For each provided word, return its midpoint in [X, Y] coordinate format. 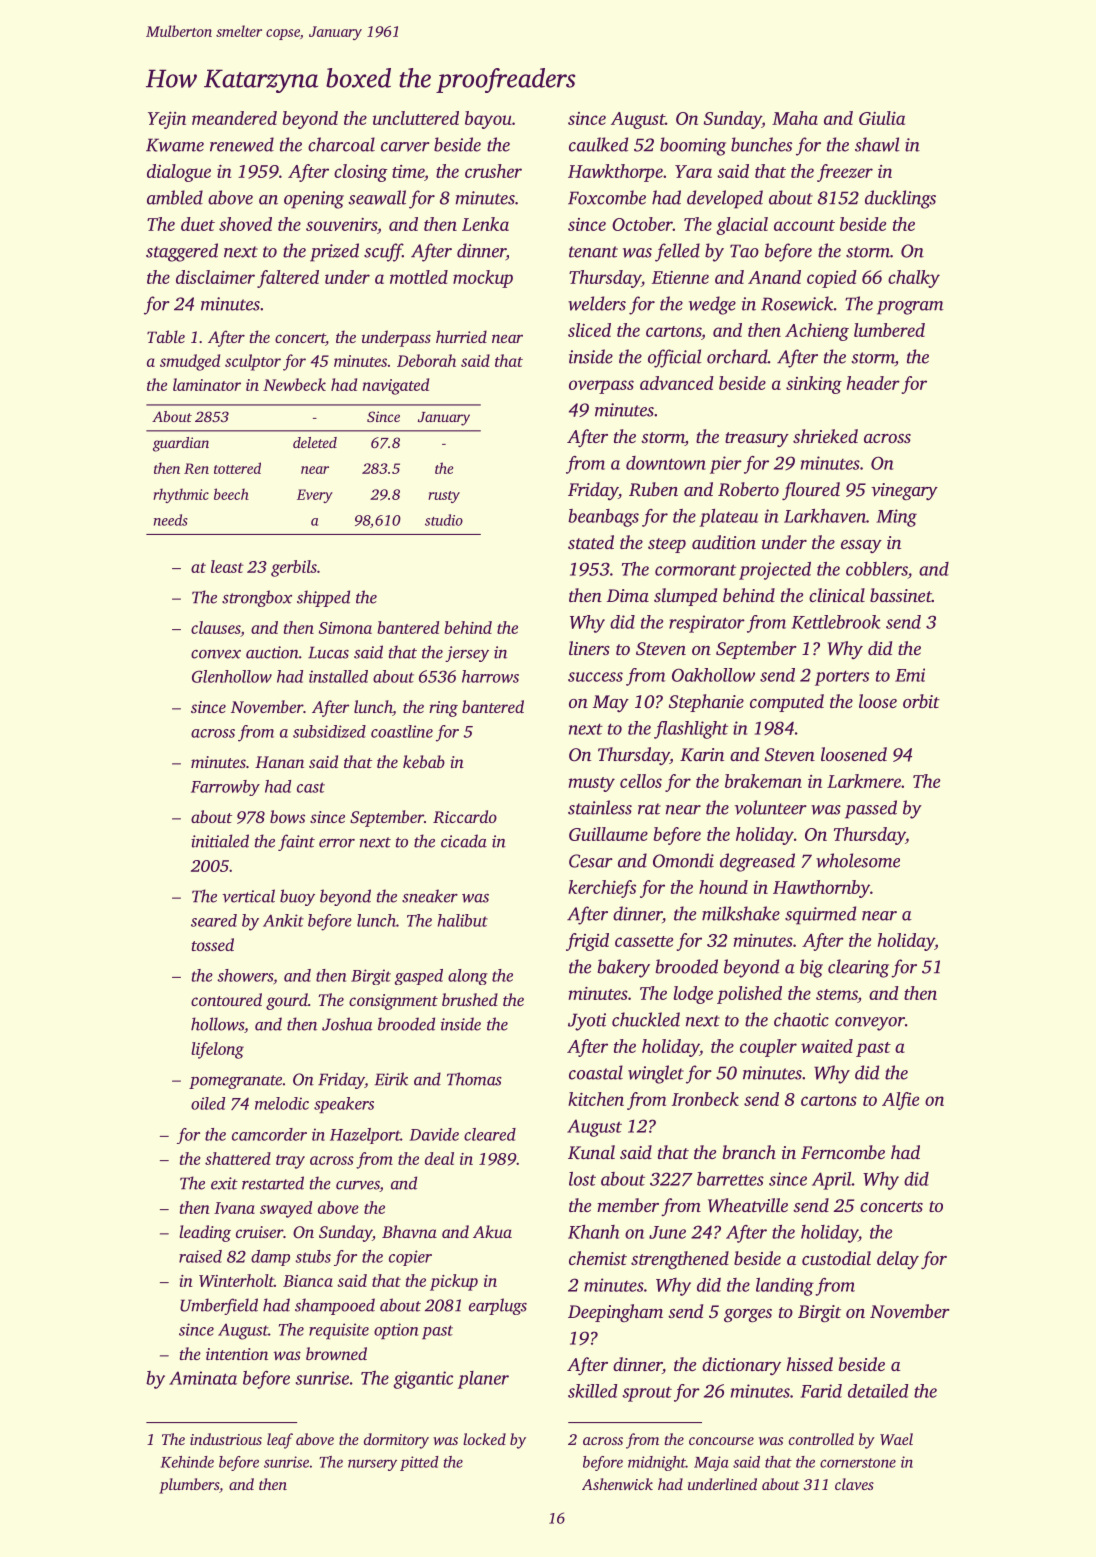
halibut [463, 920]
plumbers [189, 1486]
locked [484, 1439]
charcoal [341, 144]
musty [592, 784]
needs [171, 520]
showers [245, 975]
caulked [598, 144]
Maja [711, 1463]
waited [827, 1046]
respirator [707, 624]
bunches [761, 144]
